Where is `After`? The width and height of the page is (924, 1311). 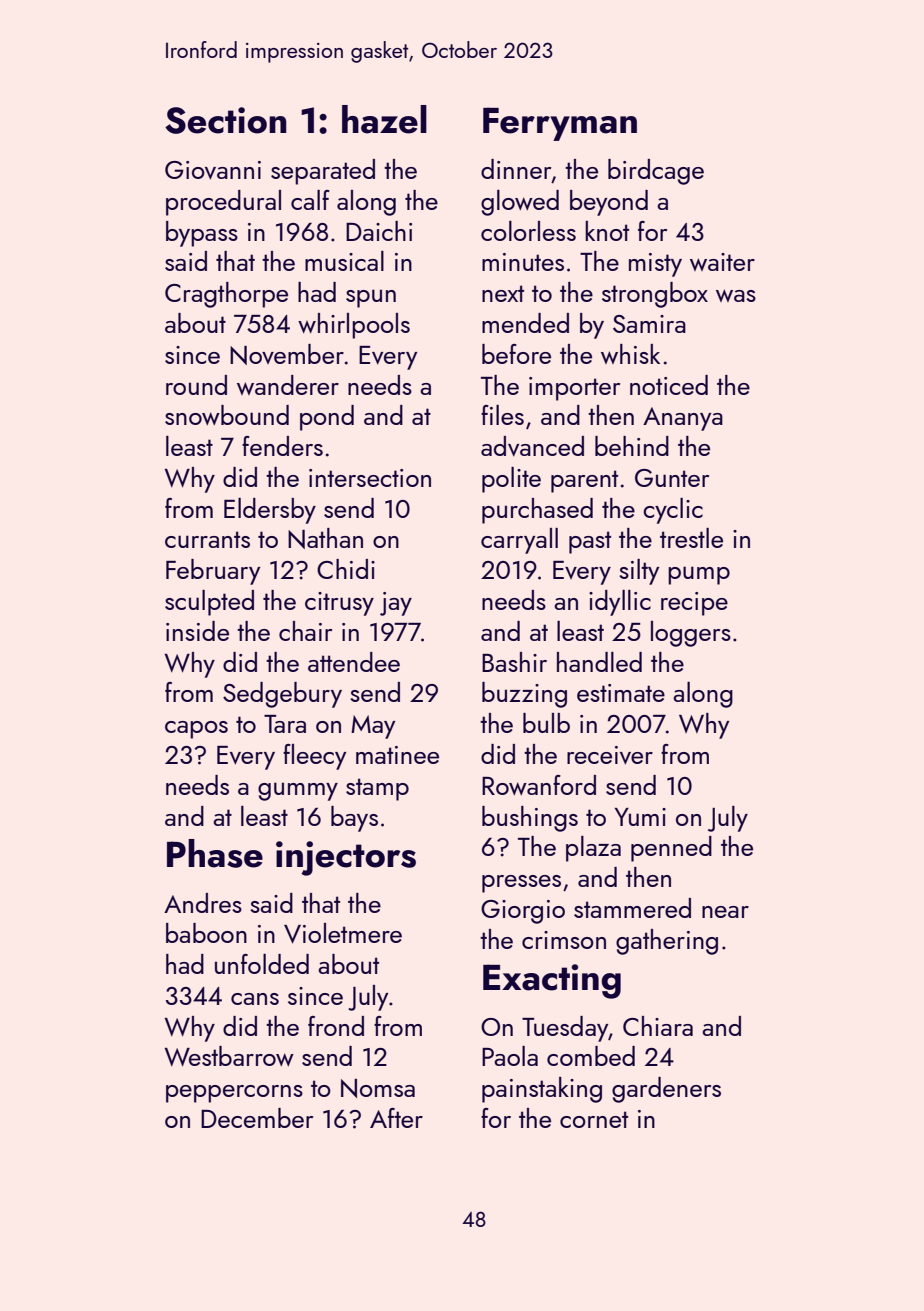 After is located at coordinates (396, 1118).
